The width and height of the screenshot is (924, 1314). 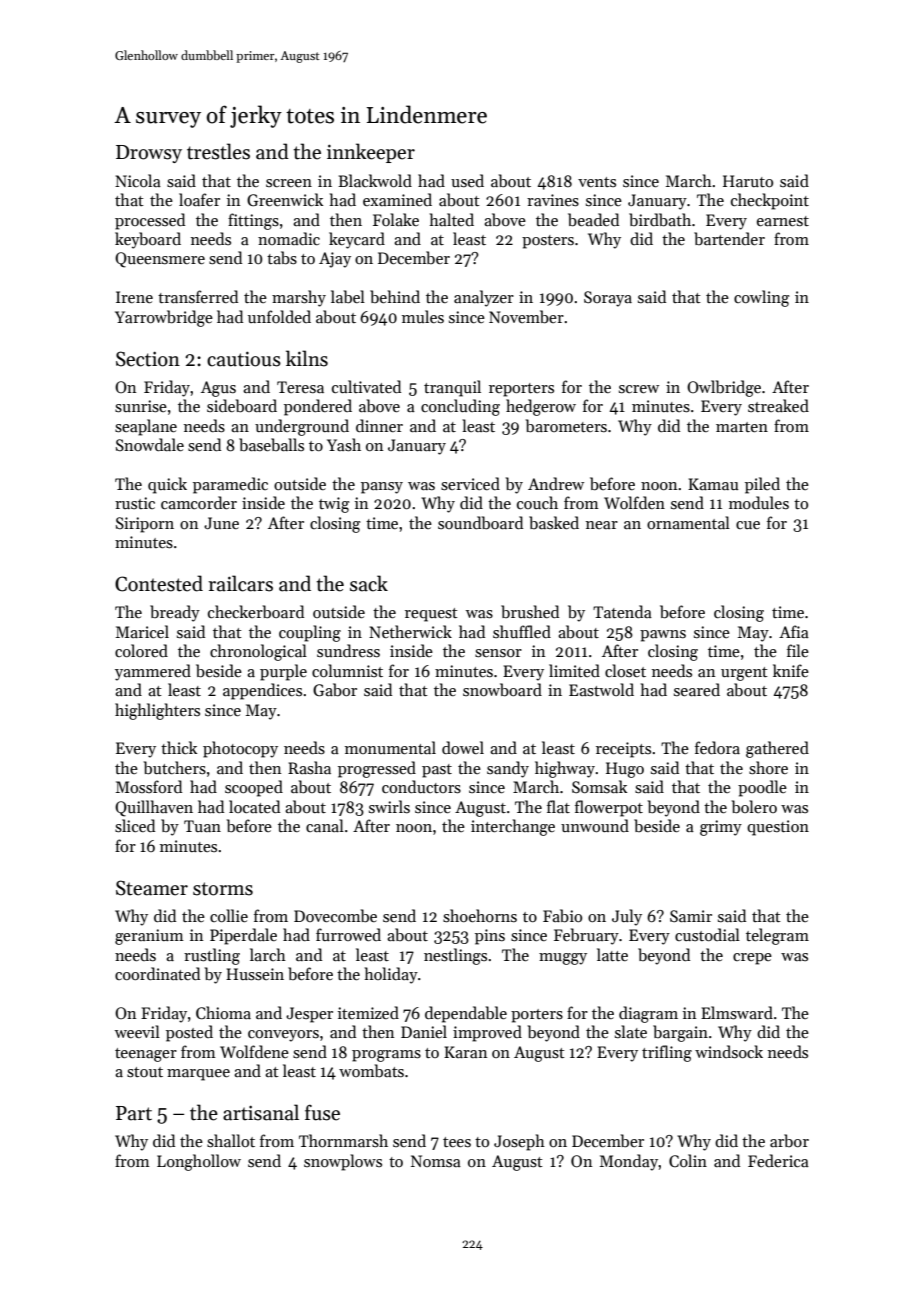 What do you see at coordinates (608, 299) in the screenshot?
I see `Soraya` at bounding box center [608, 299].
